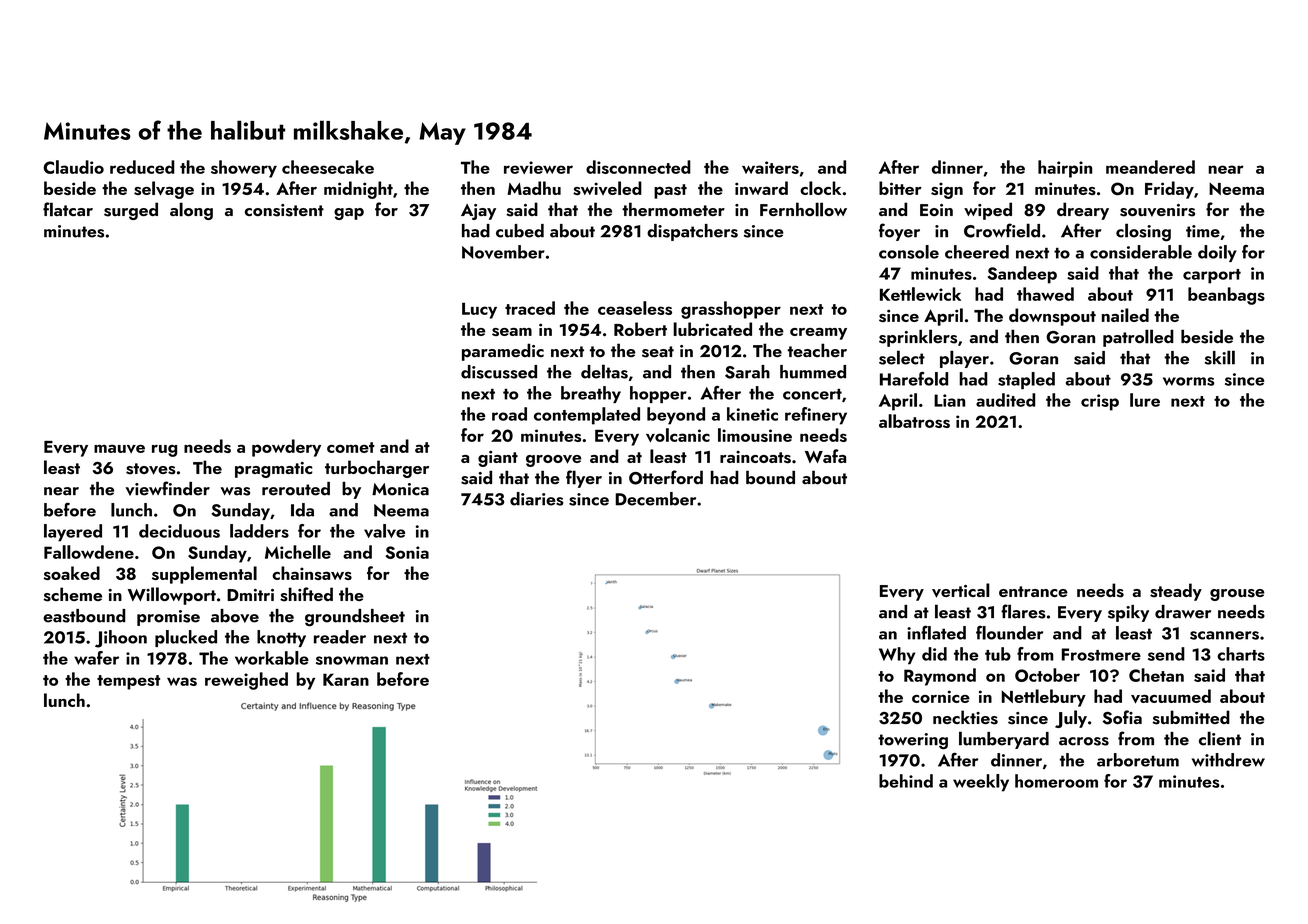  Describe the element at coordinates (906, 781) in the screenshot. I see `behind` at that location.
